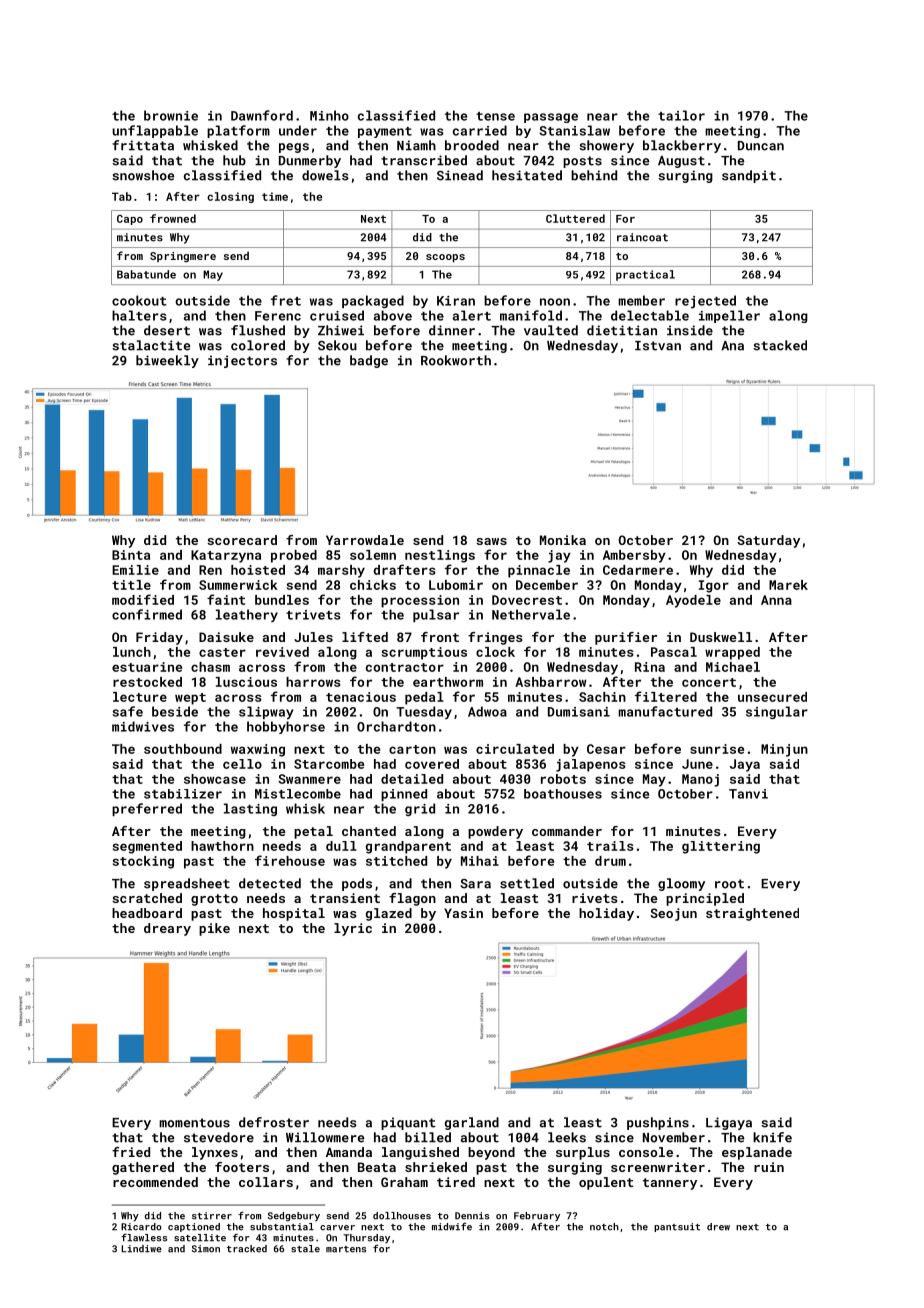 Image resolution: width=924 pixels, height=1308 pixels. I want to click on console, so click(646, 1152).
